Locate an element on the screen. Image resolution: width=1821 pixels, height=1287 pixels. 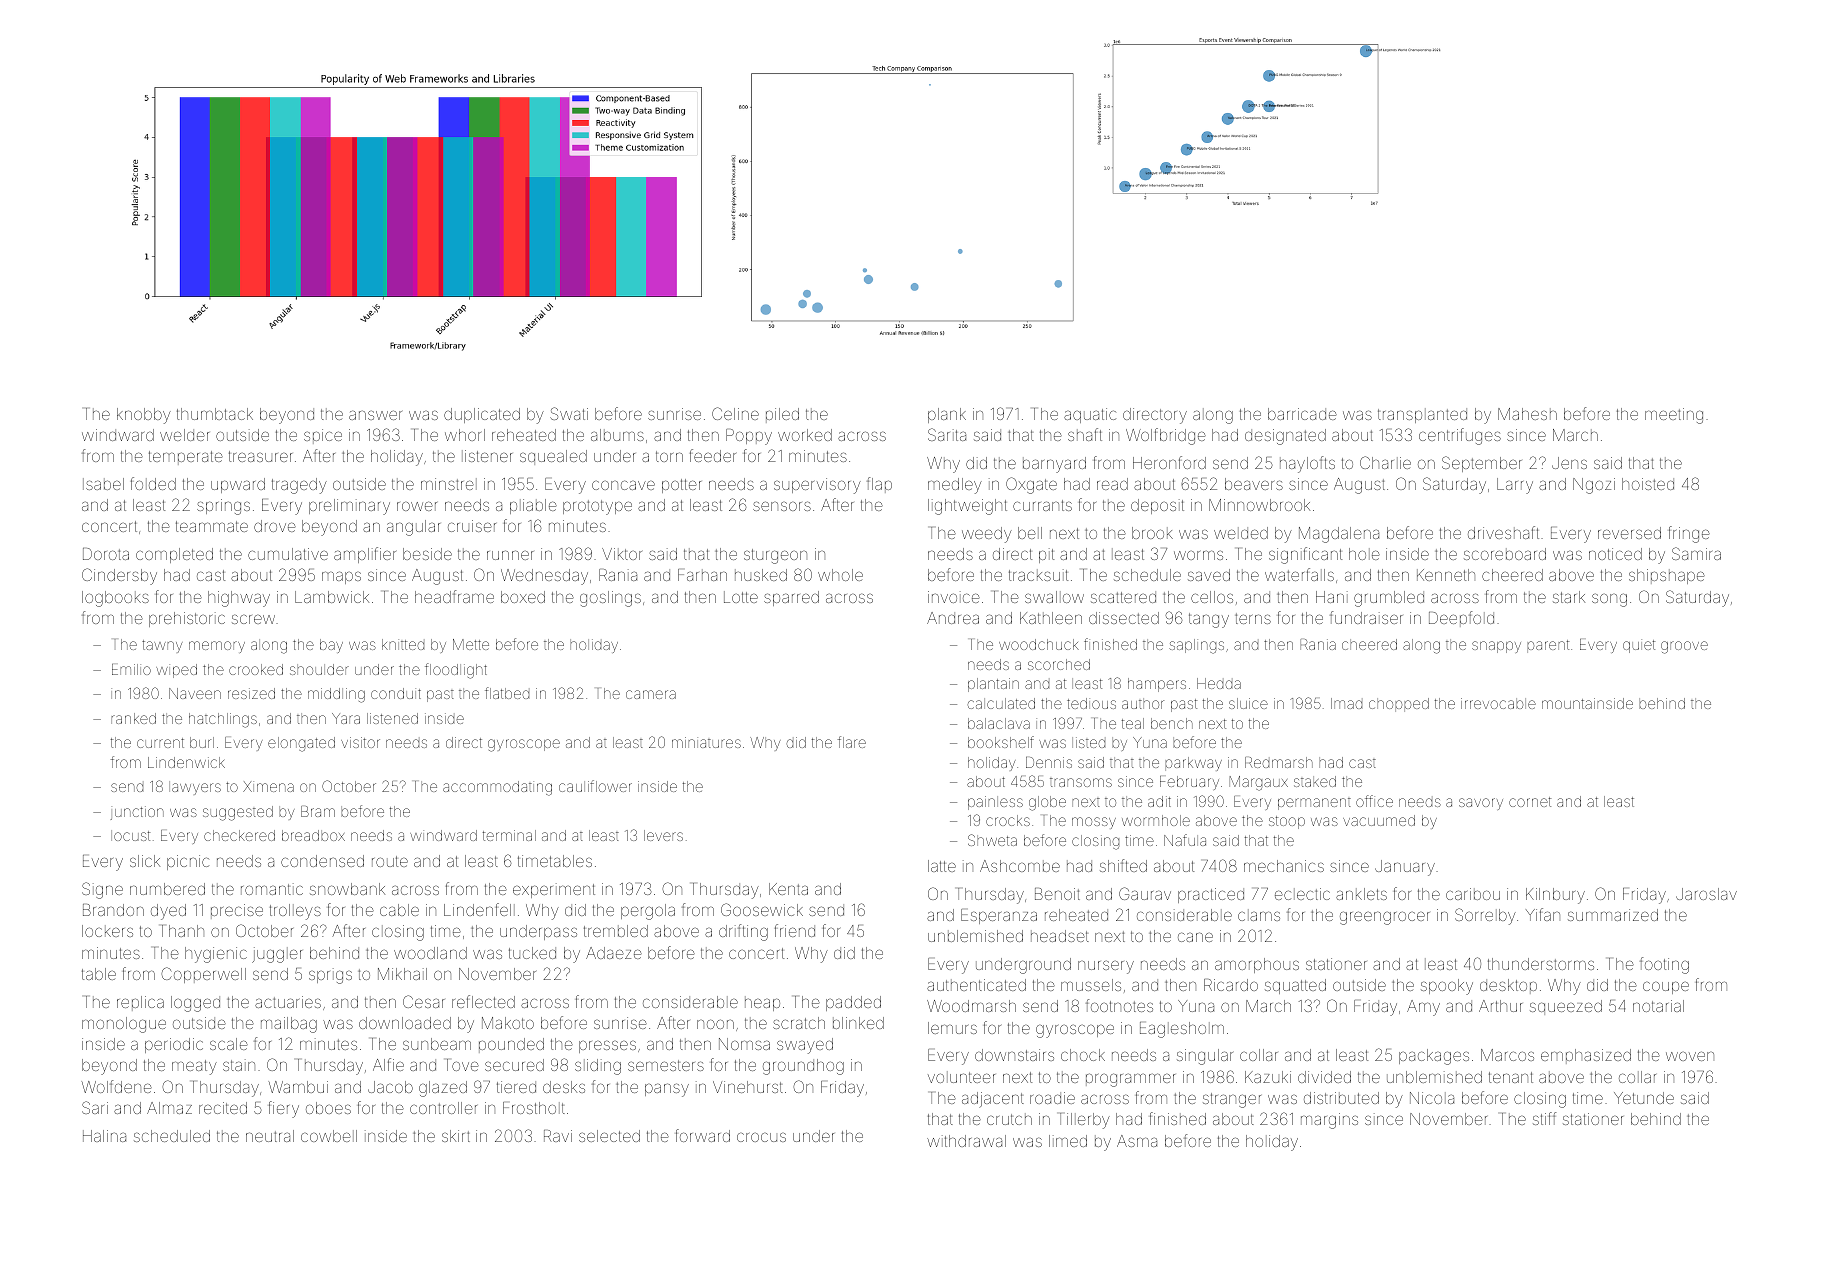
knobby is located at coordinates (144, 416).
